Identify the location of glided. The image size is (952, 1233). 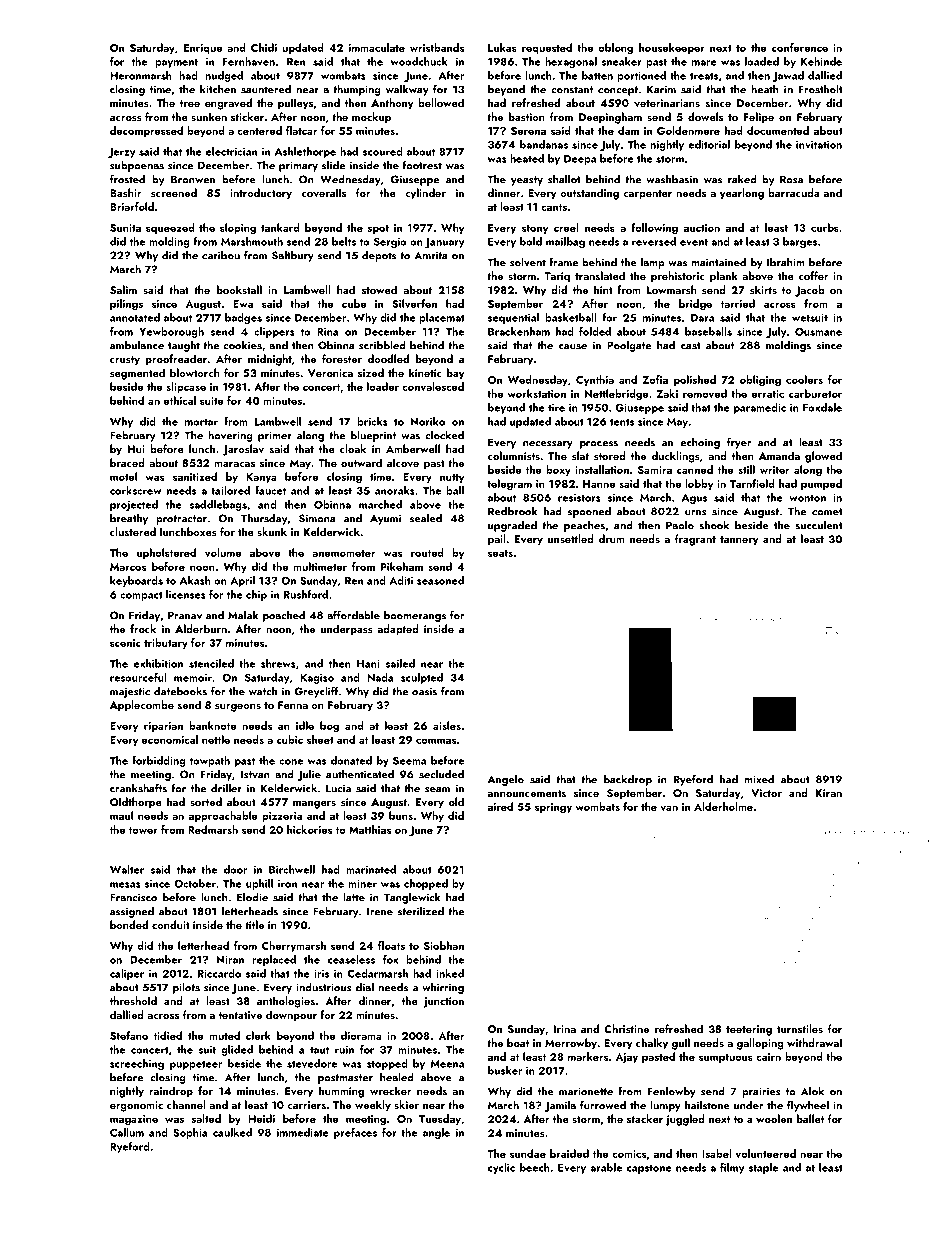
(237, 1050).
